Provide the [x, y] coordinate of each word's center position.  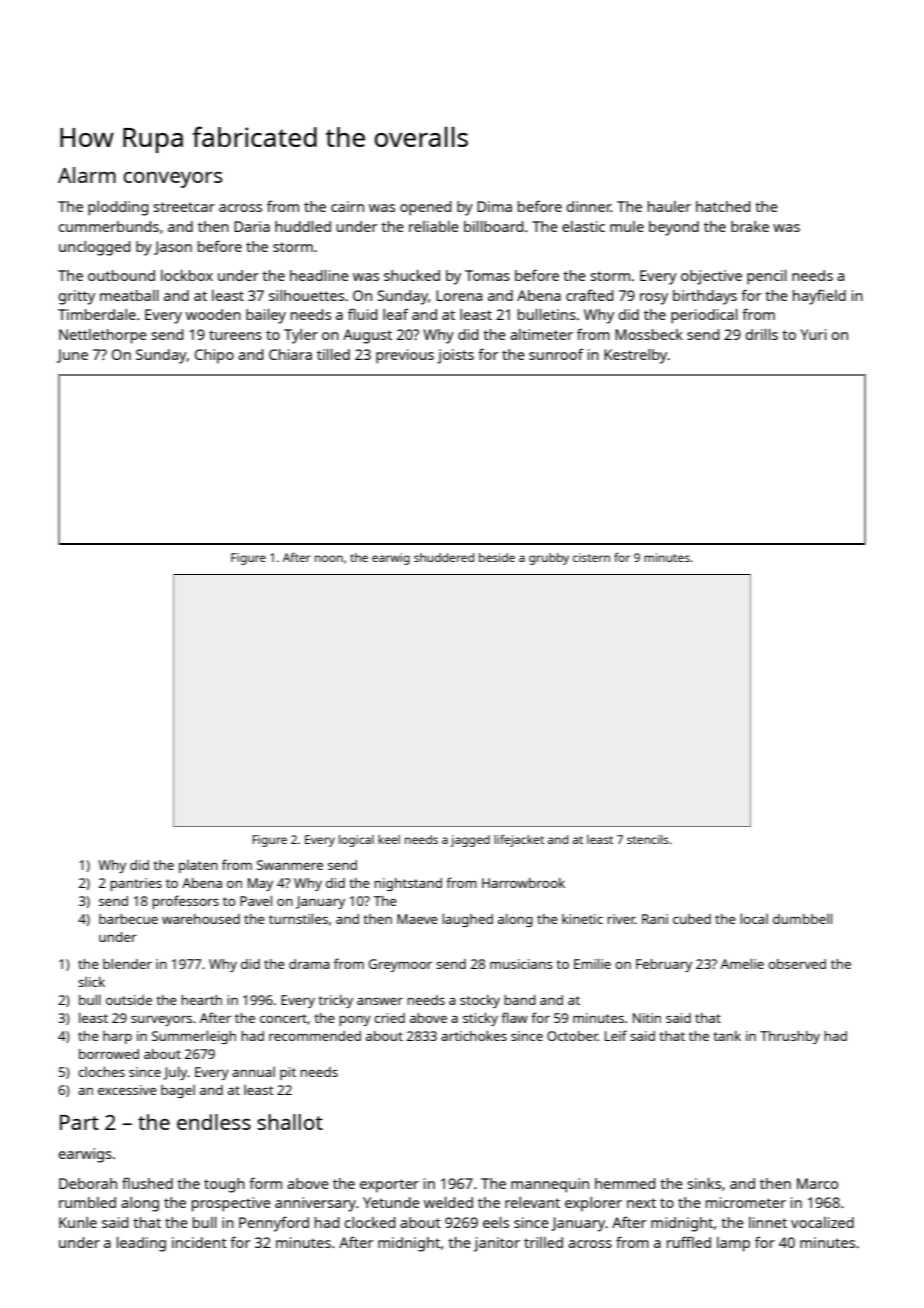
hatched [723, 206]
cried [389, 1018]
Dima [494, 206]
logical [356, 841]
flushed [147, 1183]
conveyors [172, 180]
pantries [136, 884]
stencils [648, 839]
